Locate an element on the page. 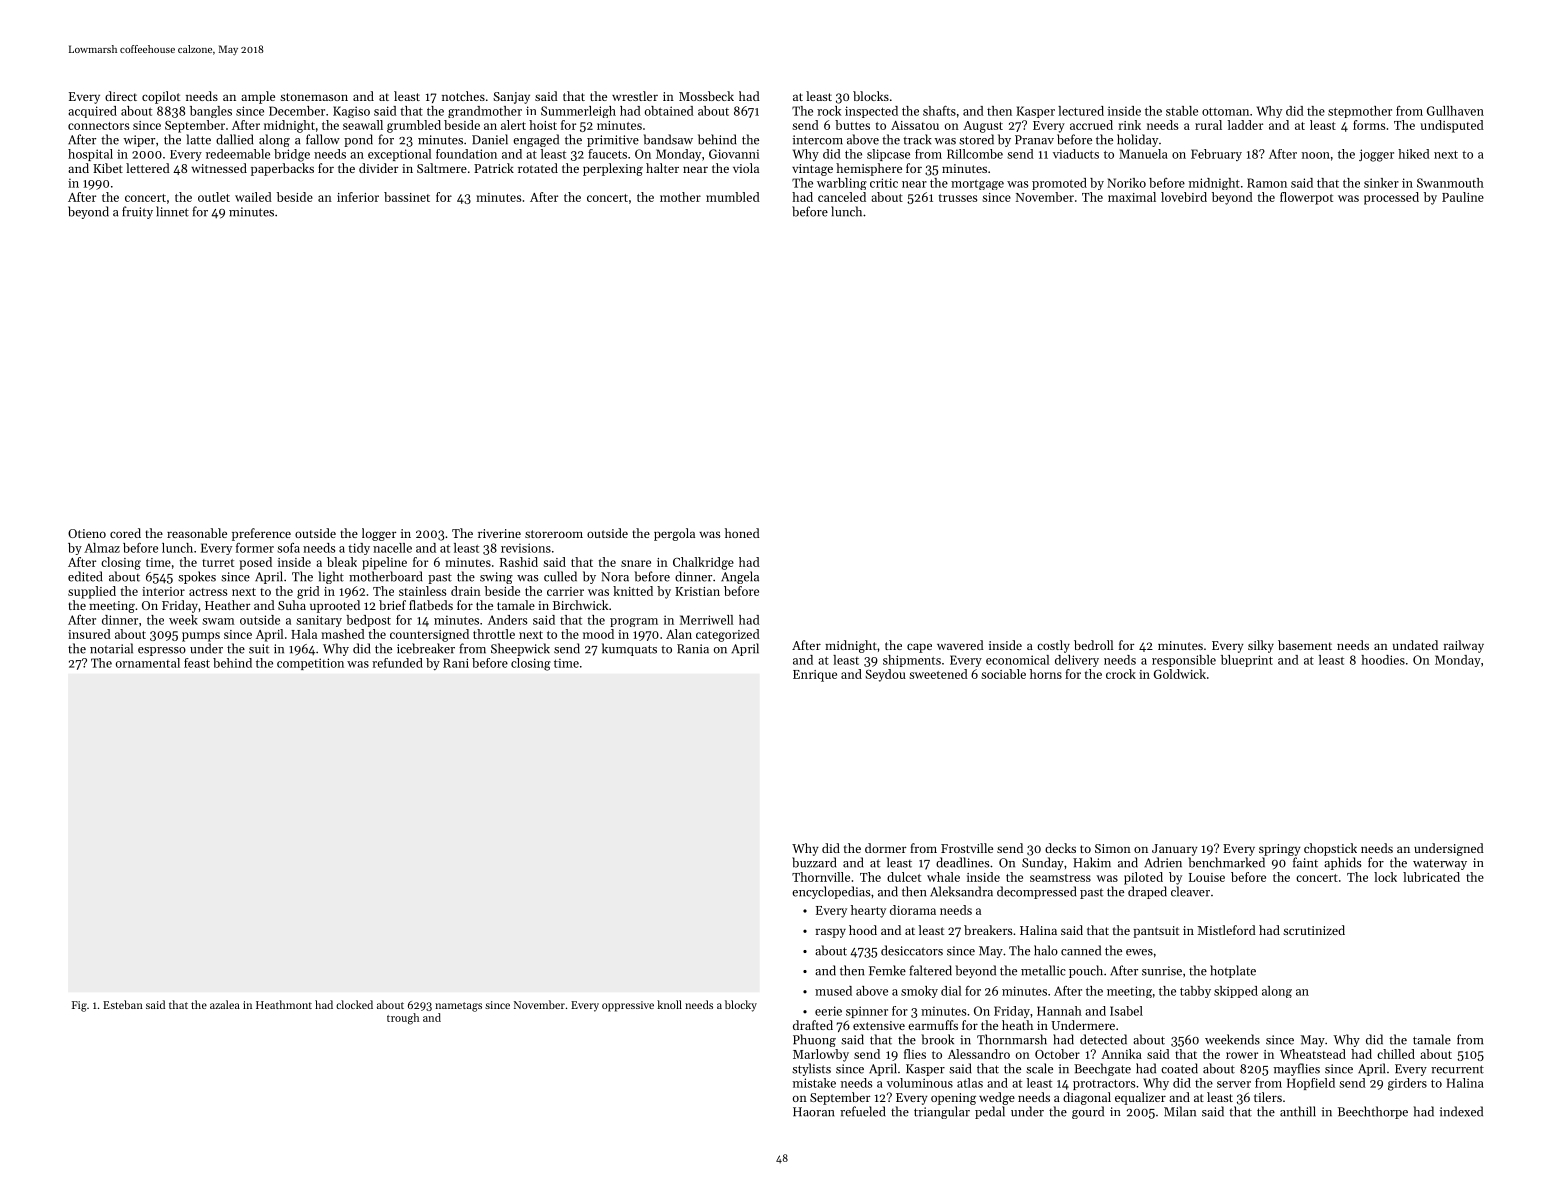  azalea is located at coordinates (225, 1004).
